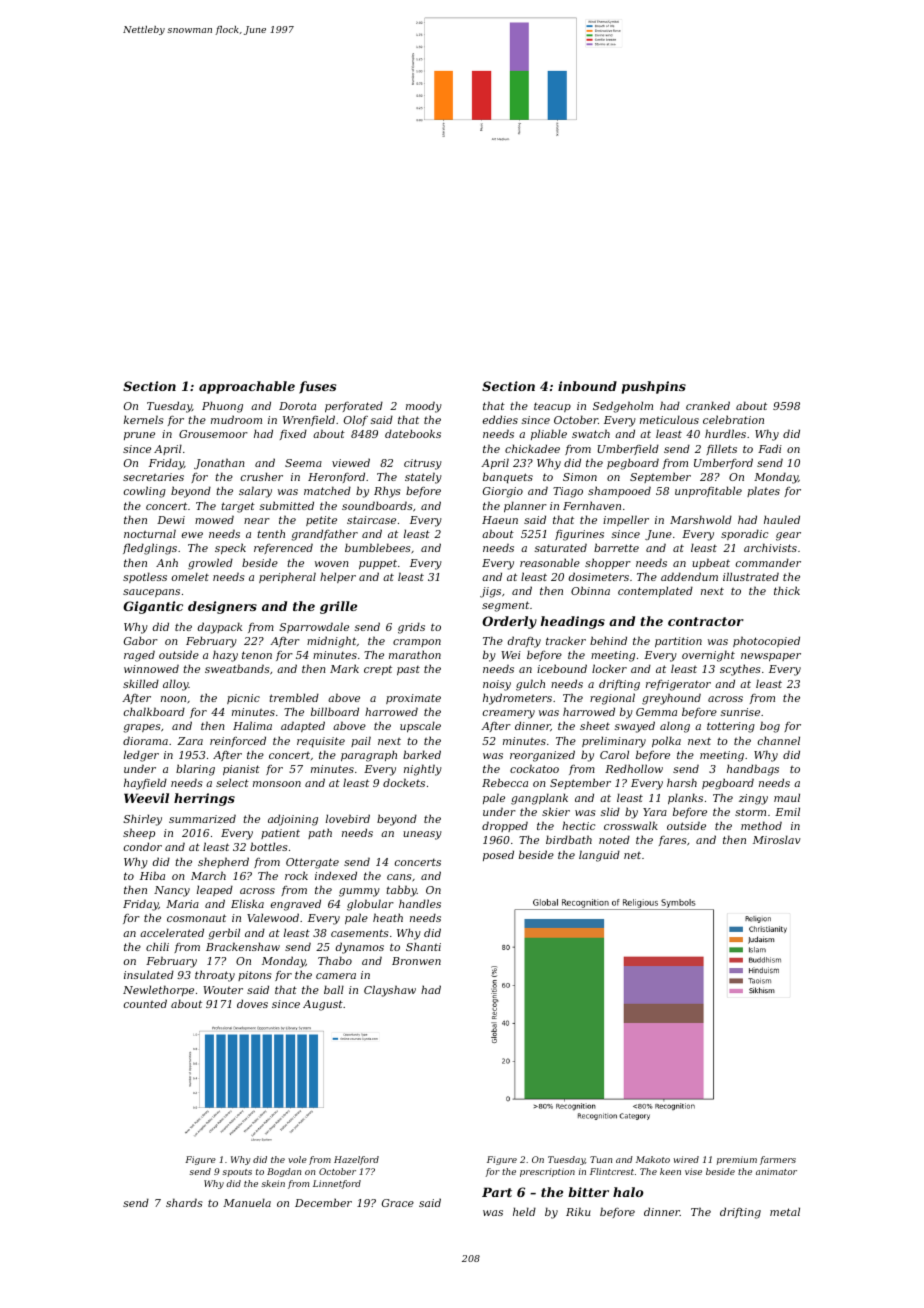 This image has height=1308, width=924. What do you see at coordinates (237, 668) in the image?
I see `sweatbands` at bounding box center [237, 668].
